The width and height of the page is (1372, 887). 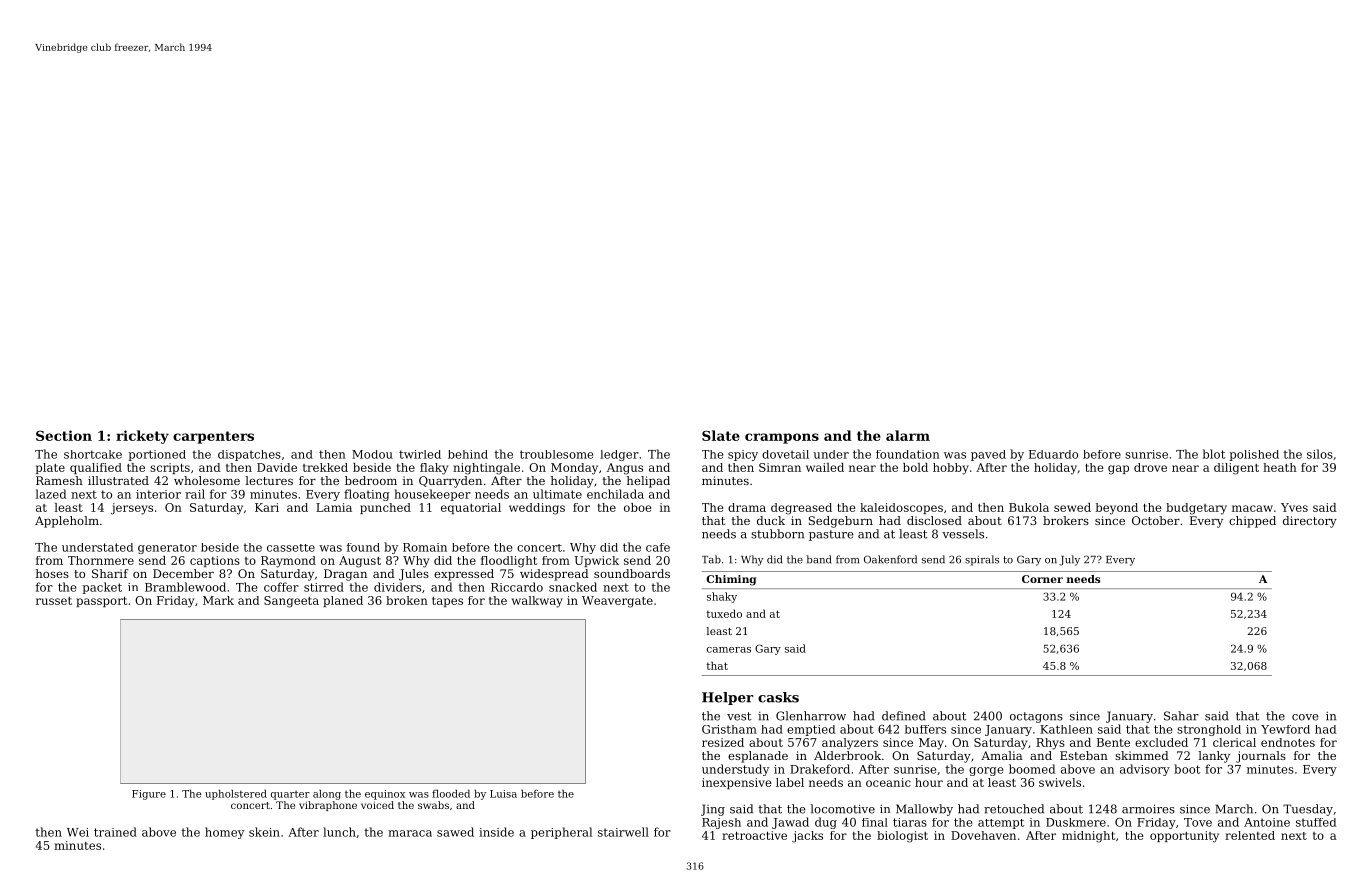 What do you see at coordinates (1288, 742) in the page?
I see `endnotes` at bounding box center [1288, 742].
